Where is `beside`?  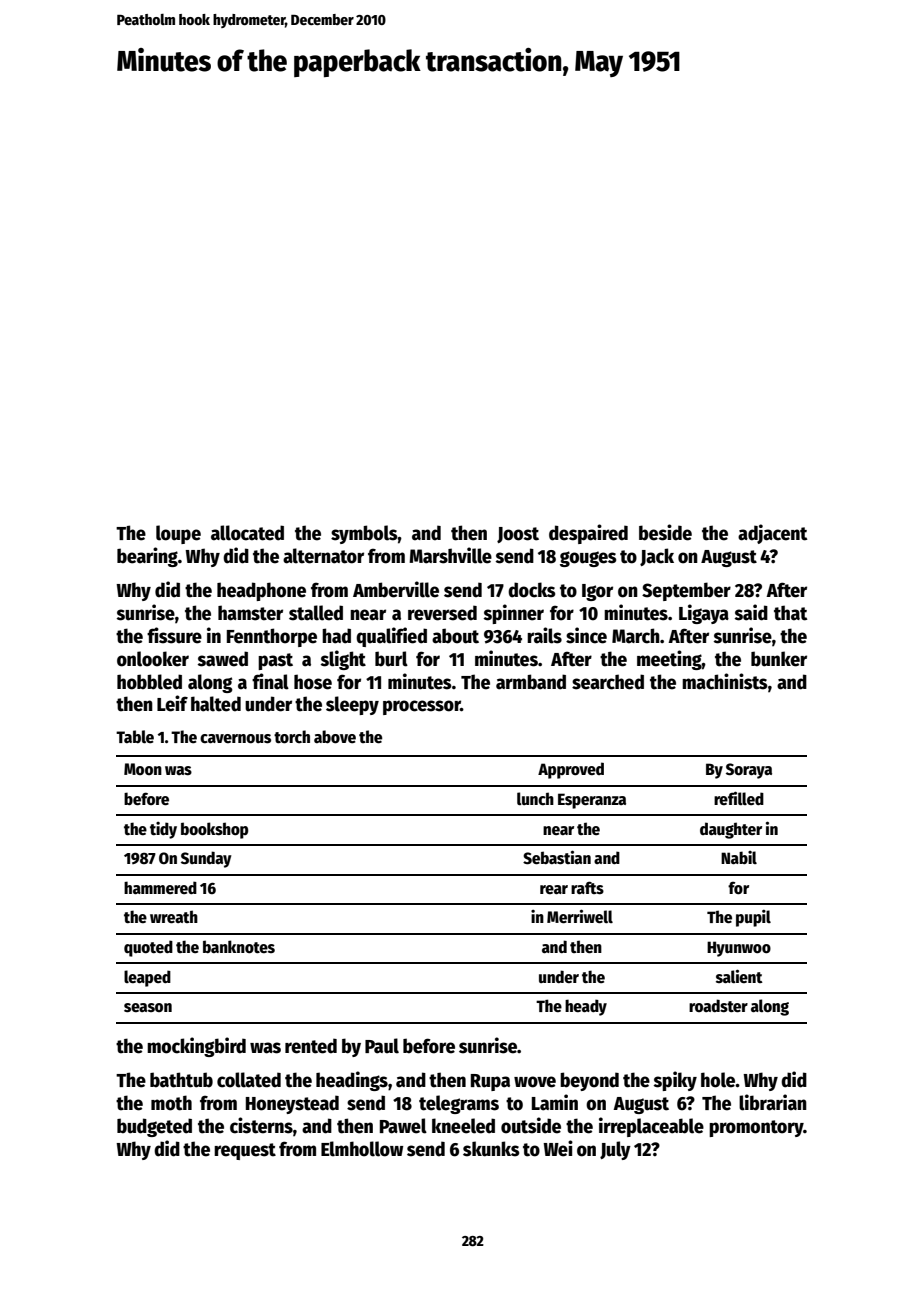 beside is located at coordinates (665, 532).
